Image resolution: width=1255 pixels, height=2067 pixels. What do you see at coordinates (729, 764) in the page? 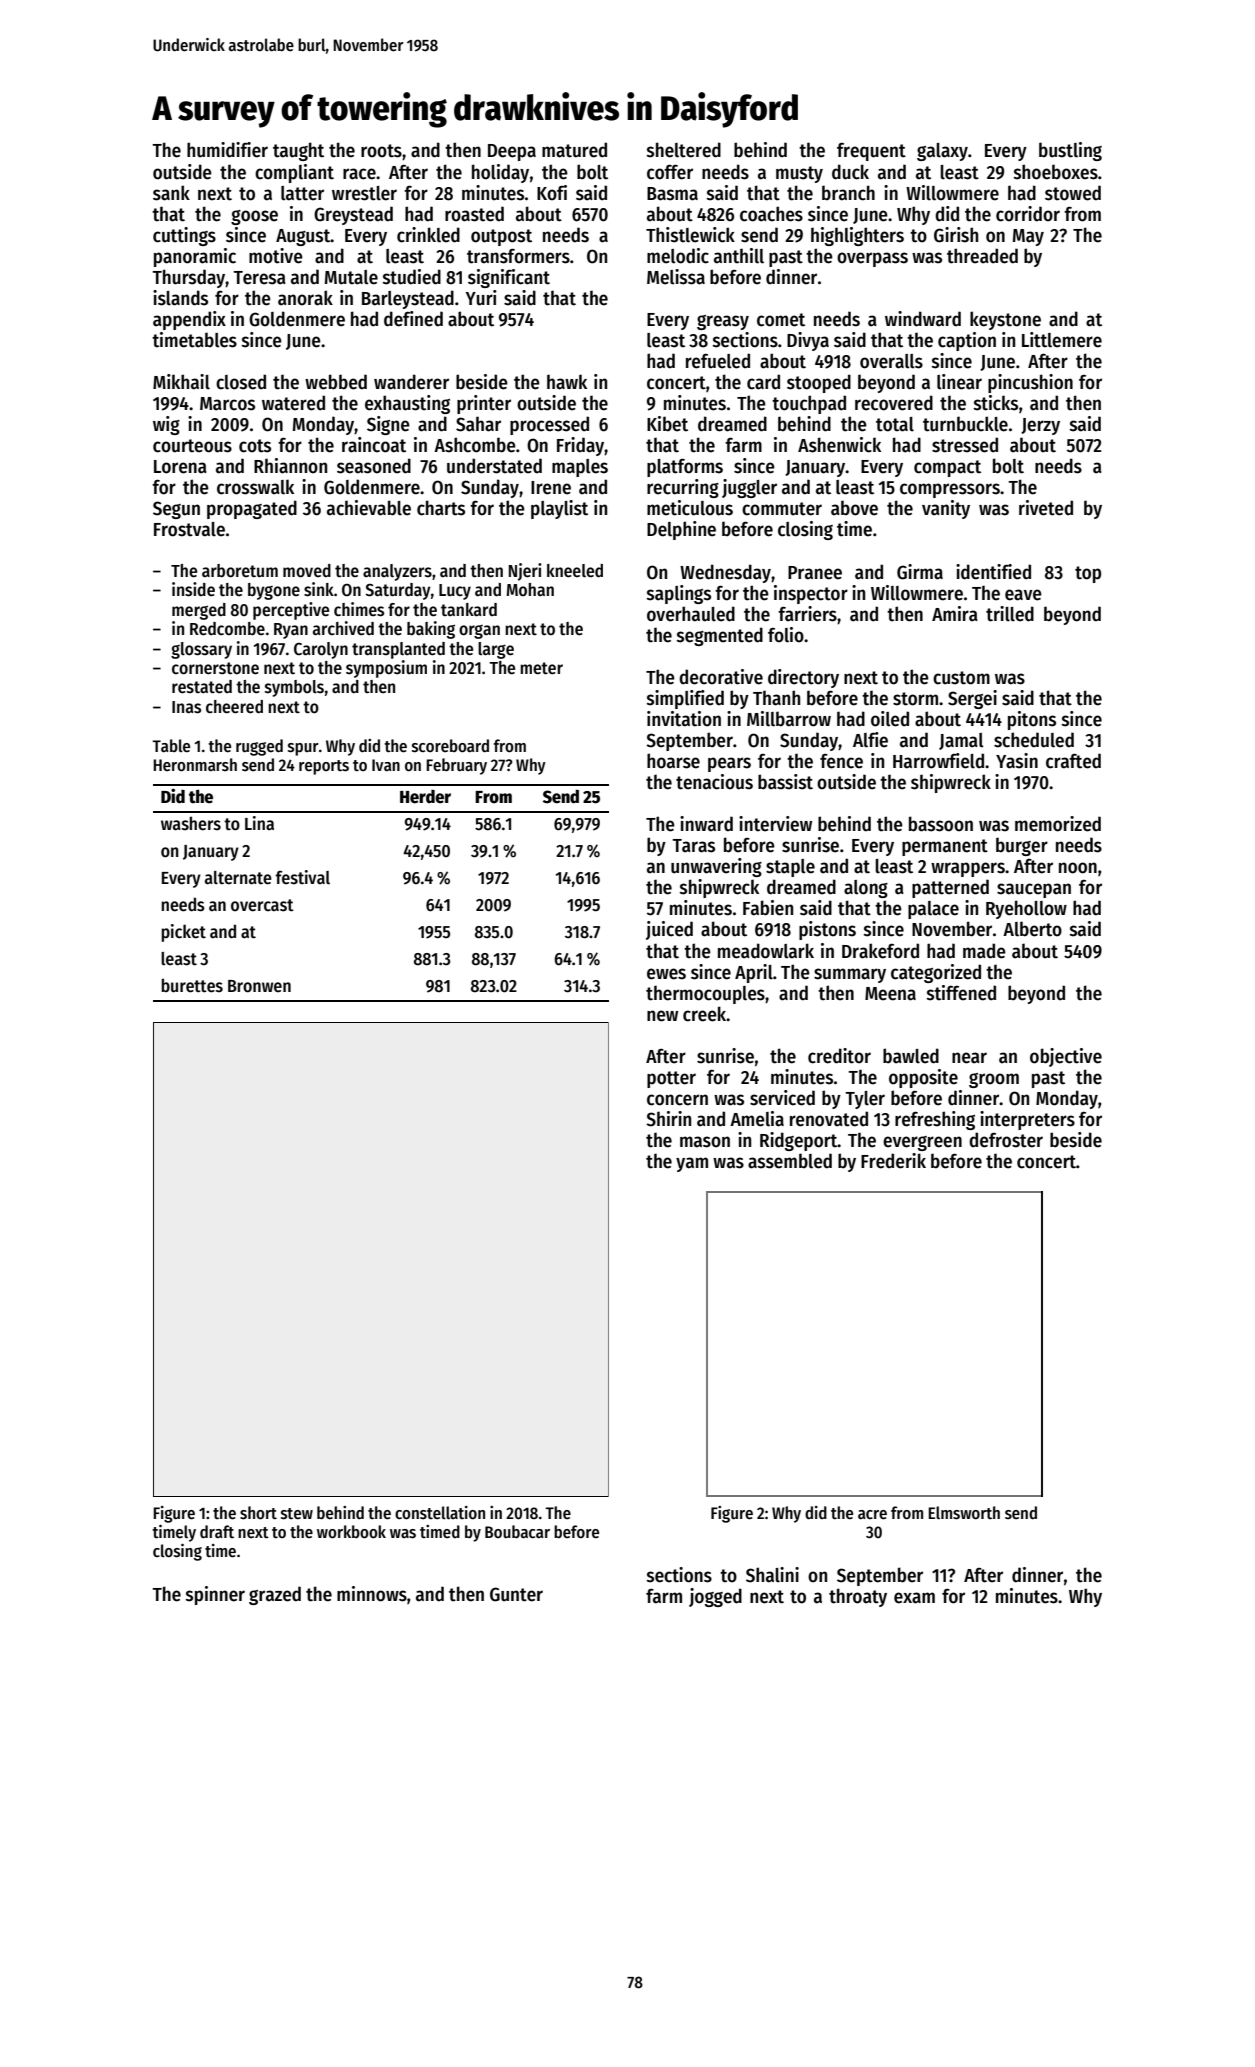
I see `pears` at bounding box center [729, 764].
